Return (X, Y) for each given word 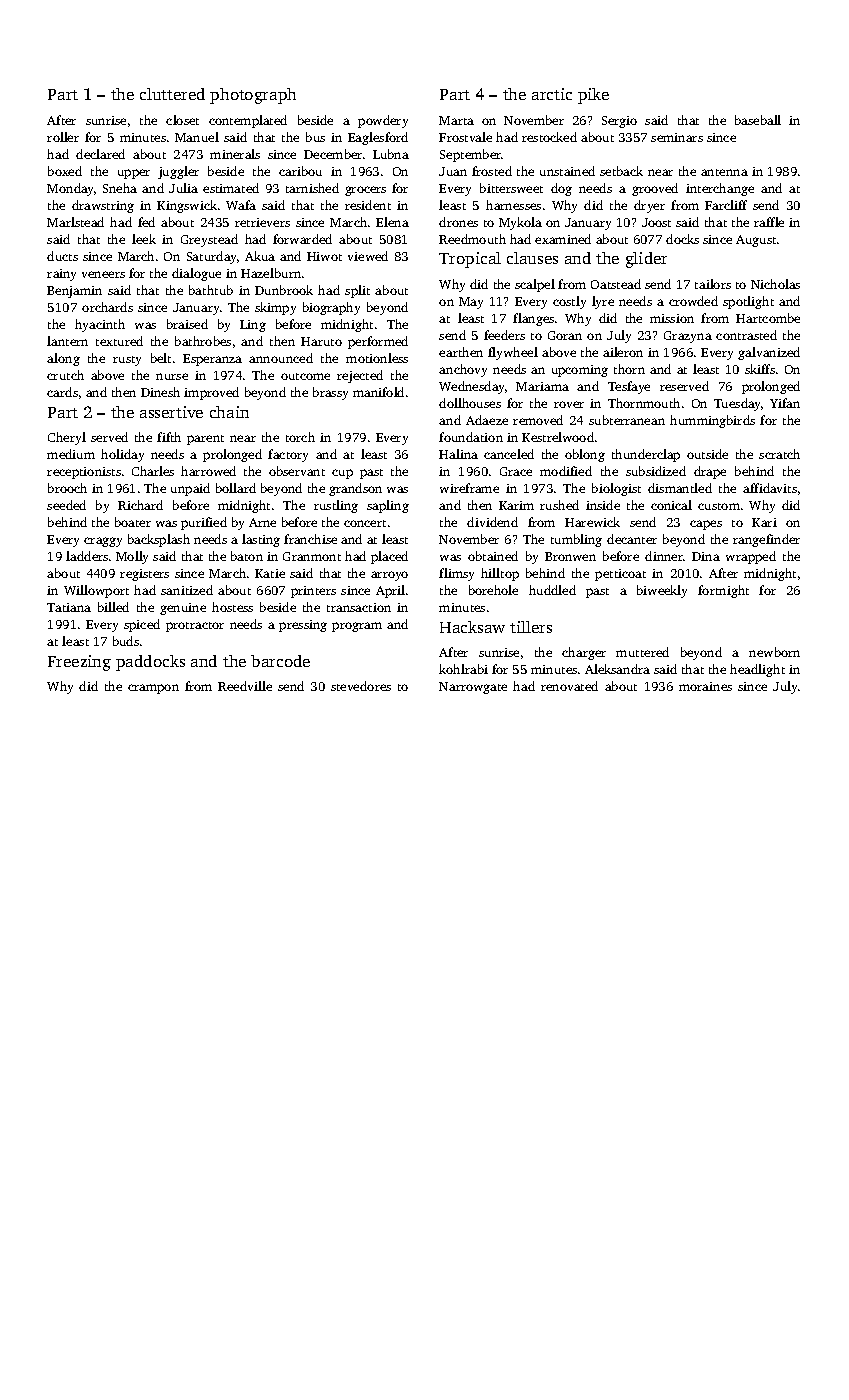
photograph (253, 96)
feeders (504, 335)
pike (593, 96)
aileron (623, 352)
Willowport (96, 591)
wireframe (469, 488)
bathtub (211, 290)
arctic (552, 94)
